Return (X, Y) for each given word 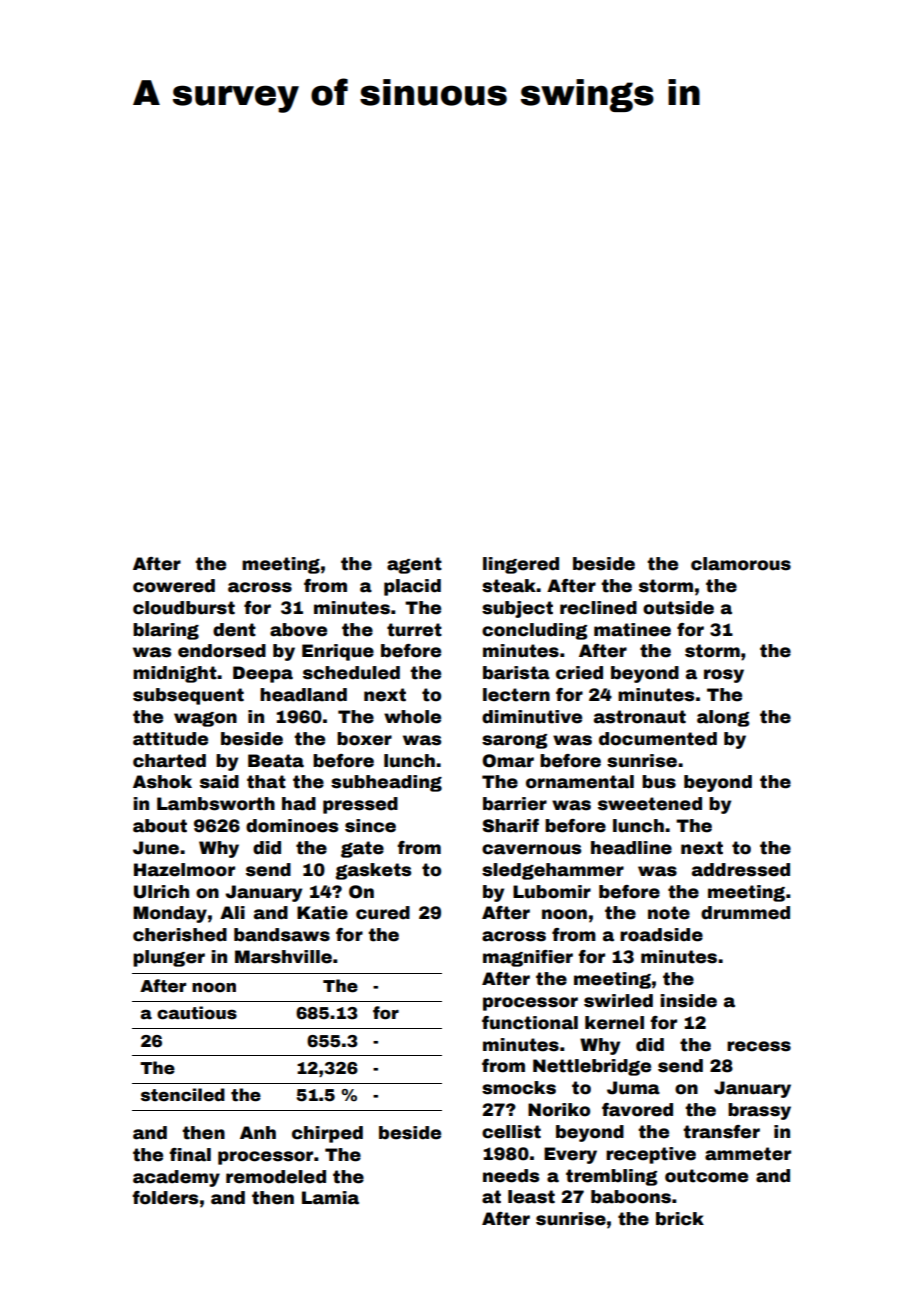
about (160, 826)
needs (511, 1176)
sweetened (650, 804)
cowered (174, 586)
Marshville (283, 957)
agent (414, 565)
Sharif (510, 826)
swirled (618, 1001)
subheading (386, 783)
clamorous (741, 564)
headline (631, 848)
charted (169, 761)
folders (165, 1198)
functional (530, 1023)
